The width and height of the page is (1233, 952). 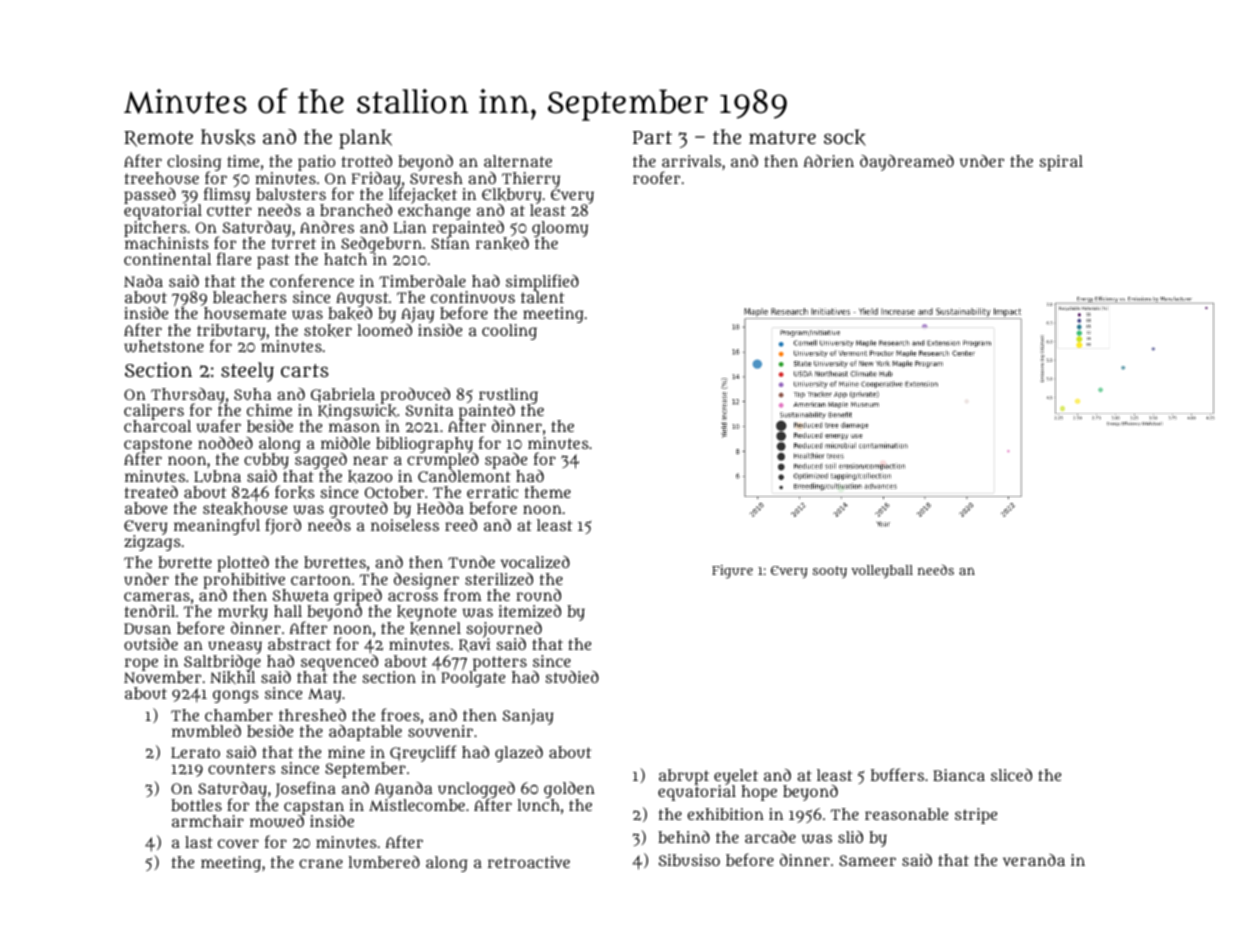 I want to click on Figure, so click(x=732, y=572).
